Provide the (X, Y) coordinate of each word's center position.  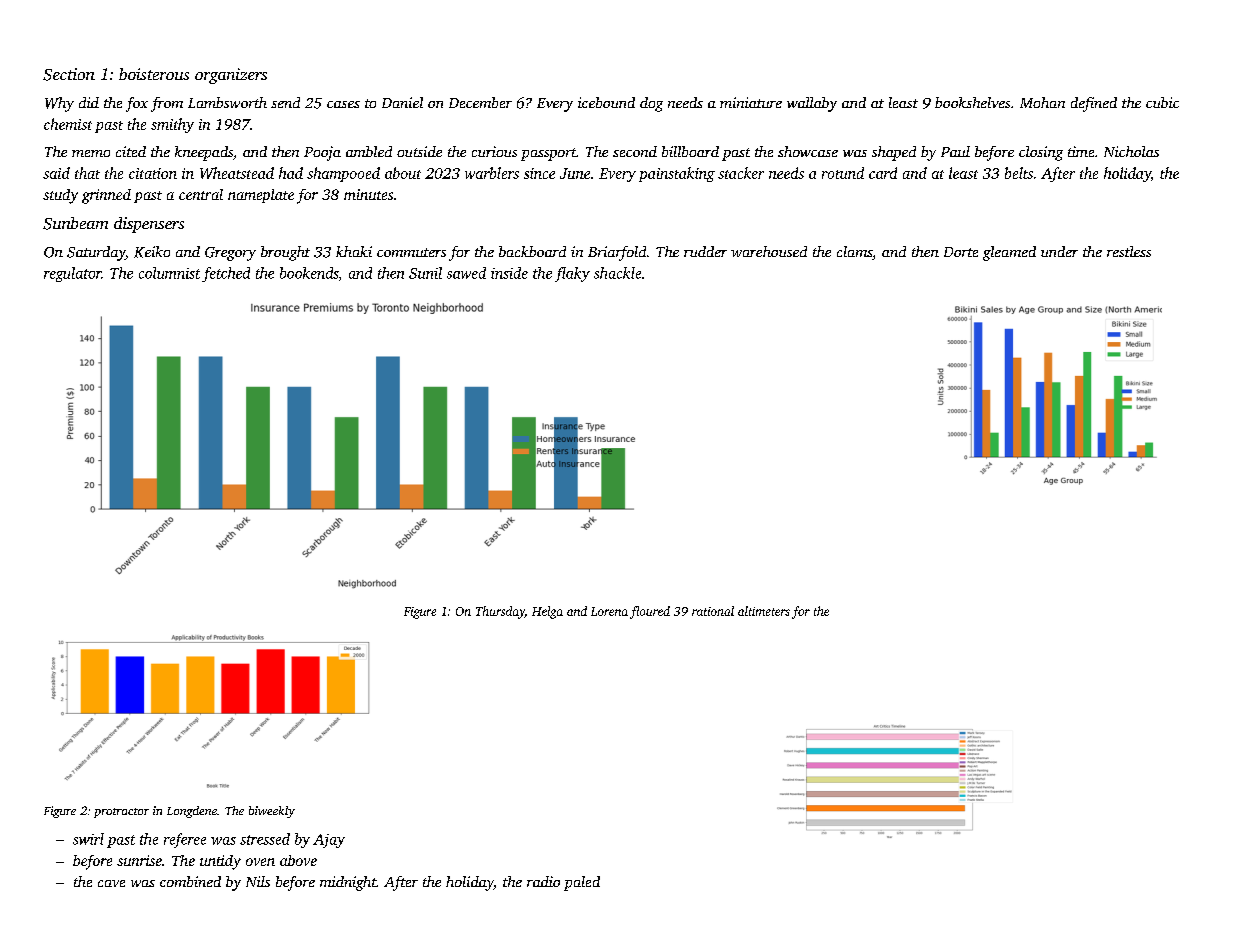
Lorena (609, 611)
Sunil (425, 273)
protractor (121, 813)
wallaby (812, 104)
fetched (226, 274)
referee (185, 840)
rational (713, 611)
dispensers (149, 225)
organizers (231, 76)
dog (651, 104)
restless (1129, 251)
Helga (547, 612)
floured (650, 612)
